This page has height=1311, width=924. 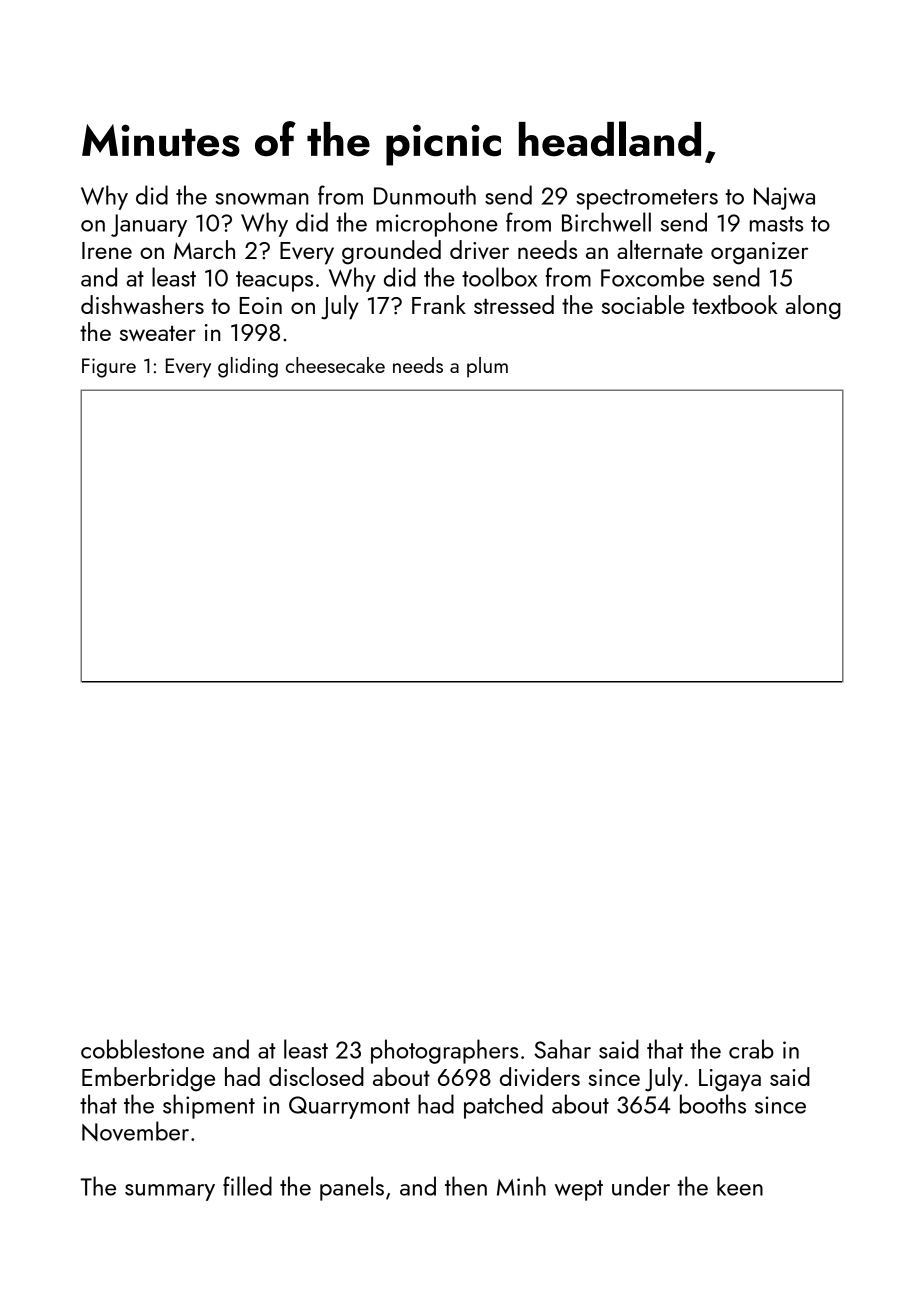 I want to click on cobblestone, so click(x=142, y=1049).
